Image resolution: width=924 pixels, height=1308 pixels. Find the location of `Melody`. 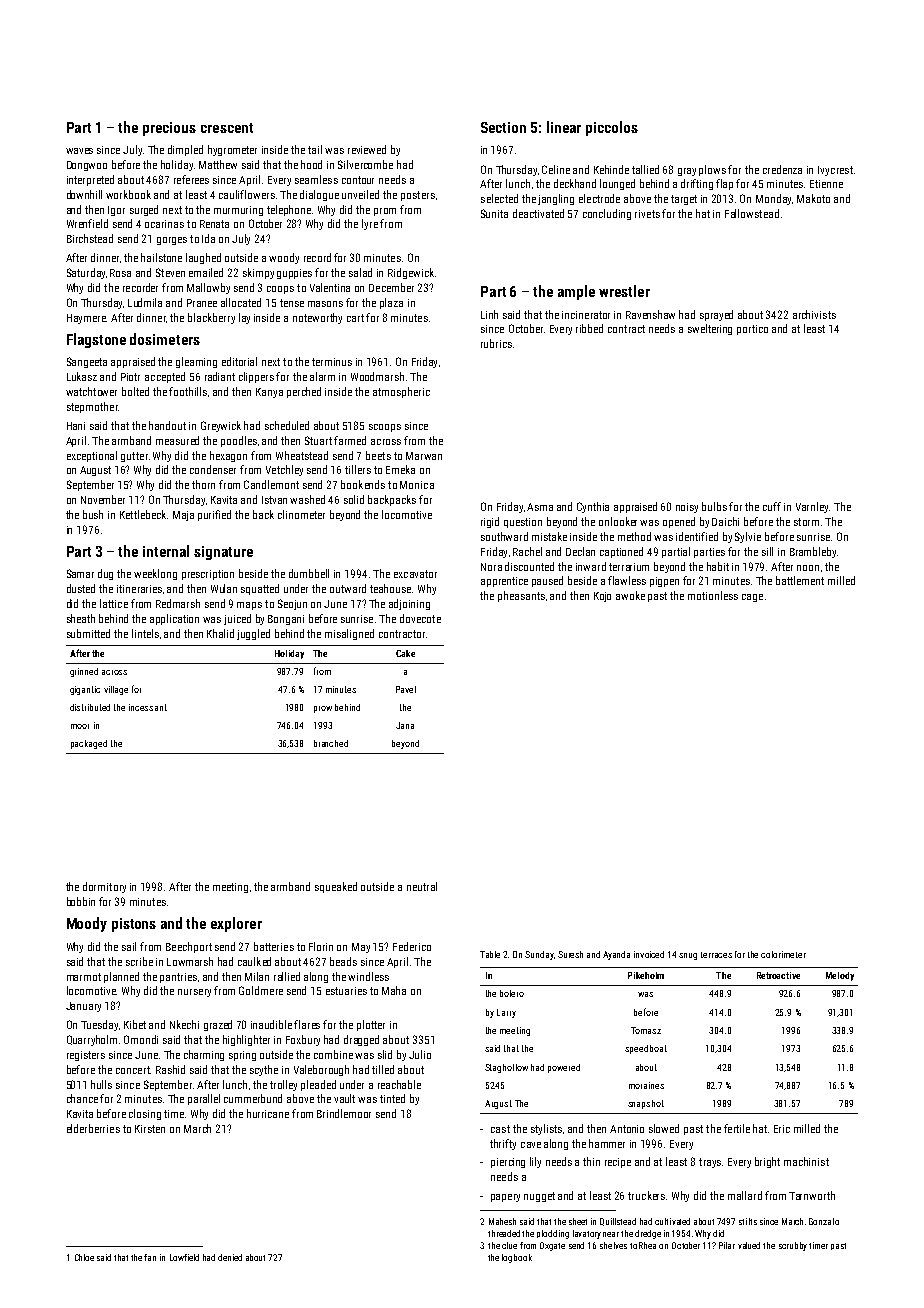

Melody is located at coordinates (840, 976).
